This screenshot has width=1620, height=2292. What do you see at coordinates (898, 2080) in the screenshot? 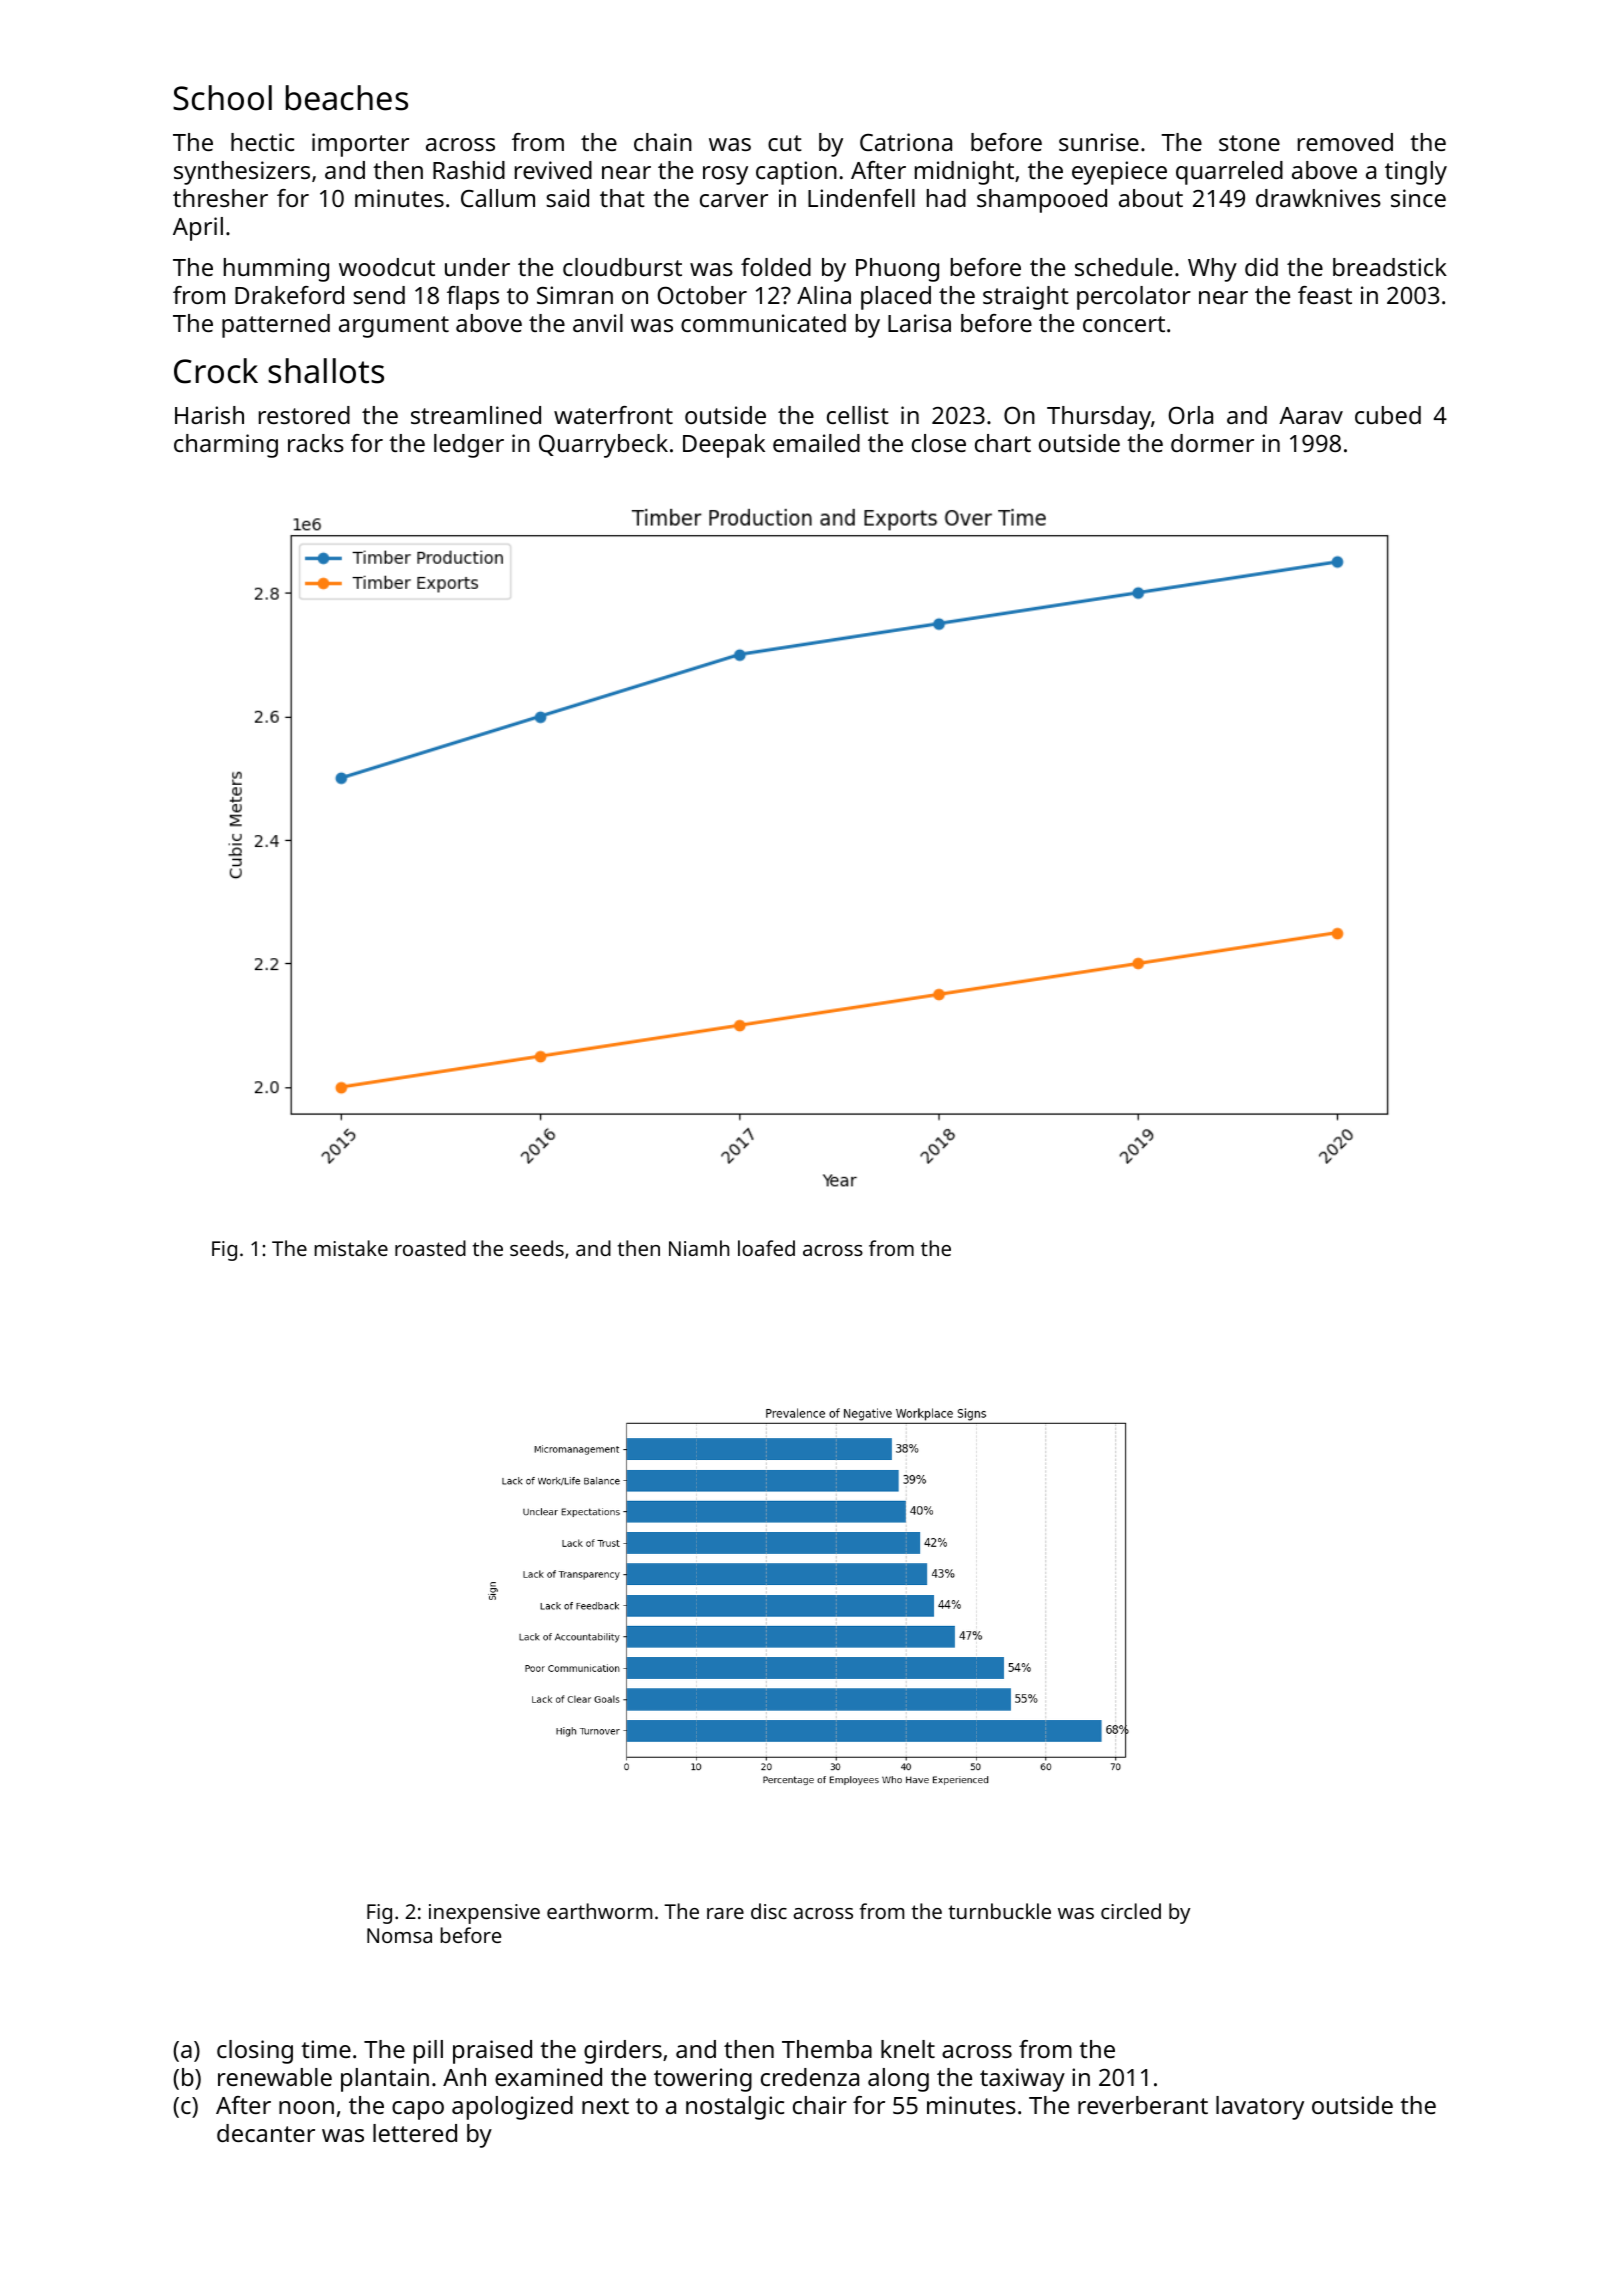
I see `along` at bounding box center [898, 2080].
